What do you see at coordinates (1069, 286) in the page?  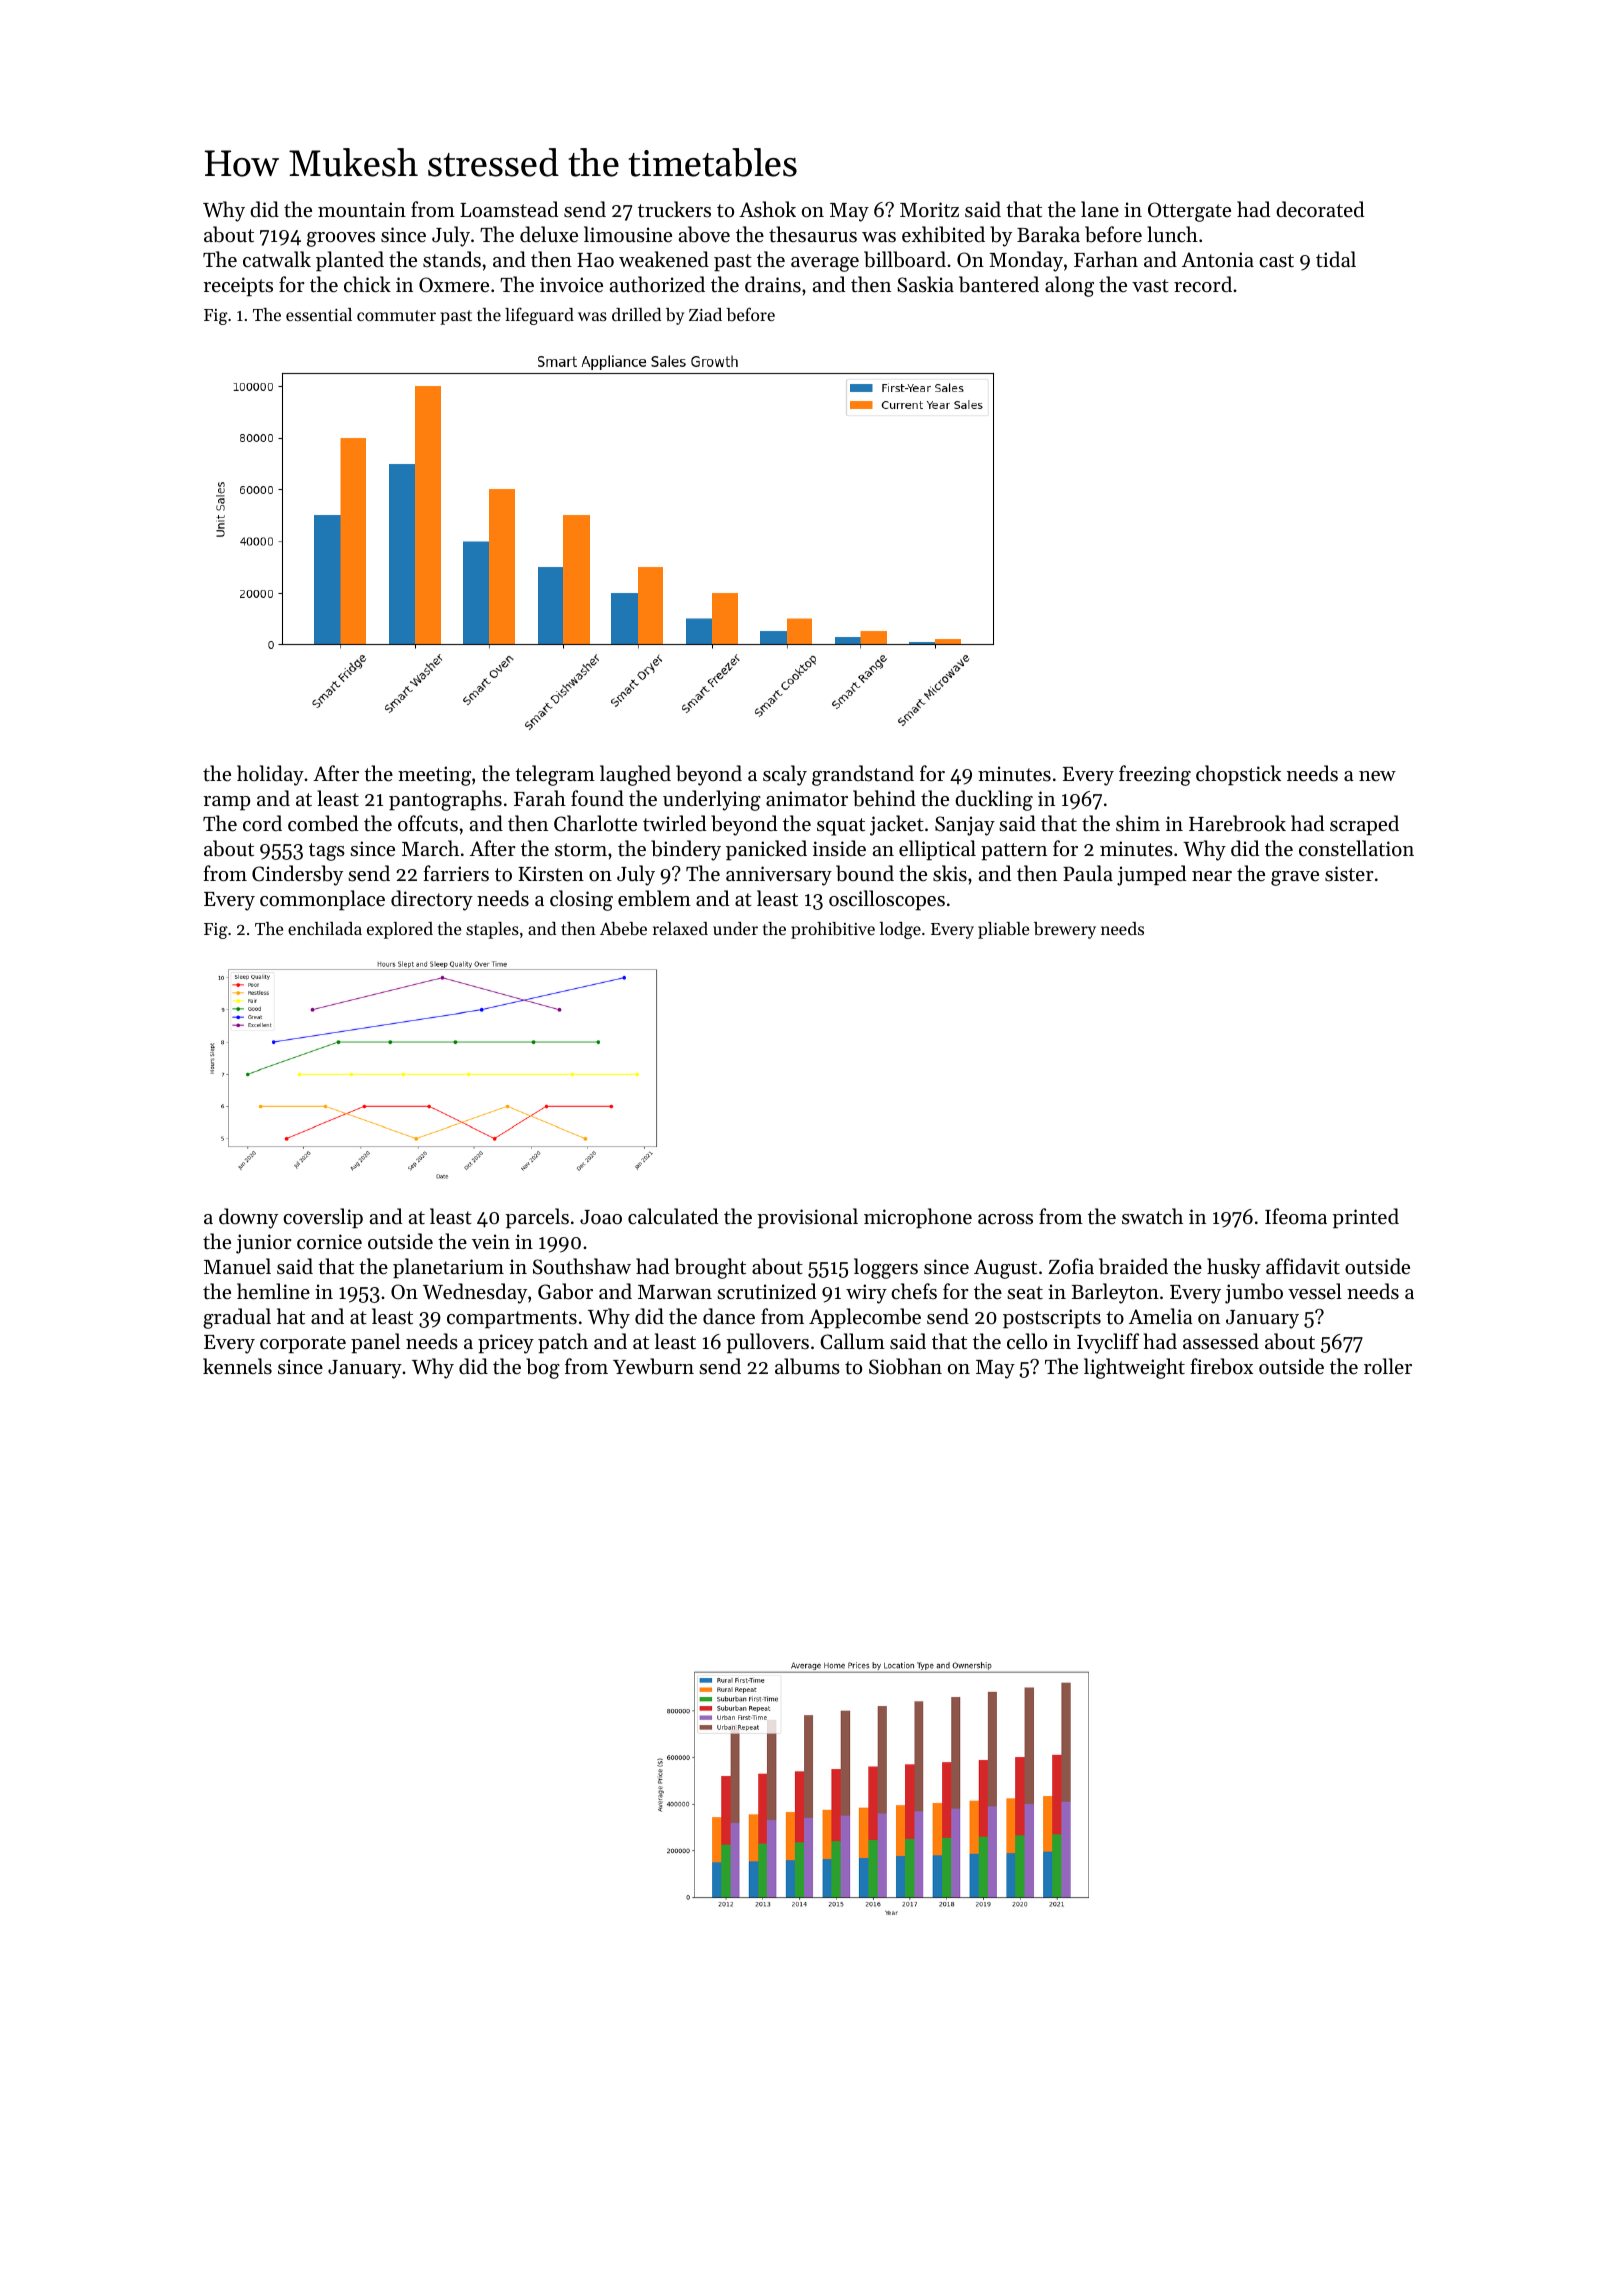 I see `along` at bounding box center [1069, 286].
